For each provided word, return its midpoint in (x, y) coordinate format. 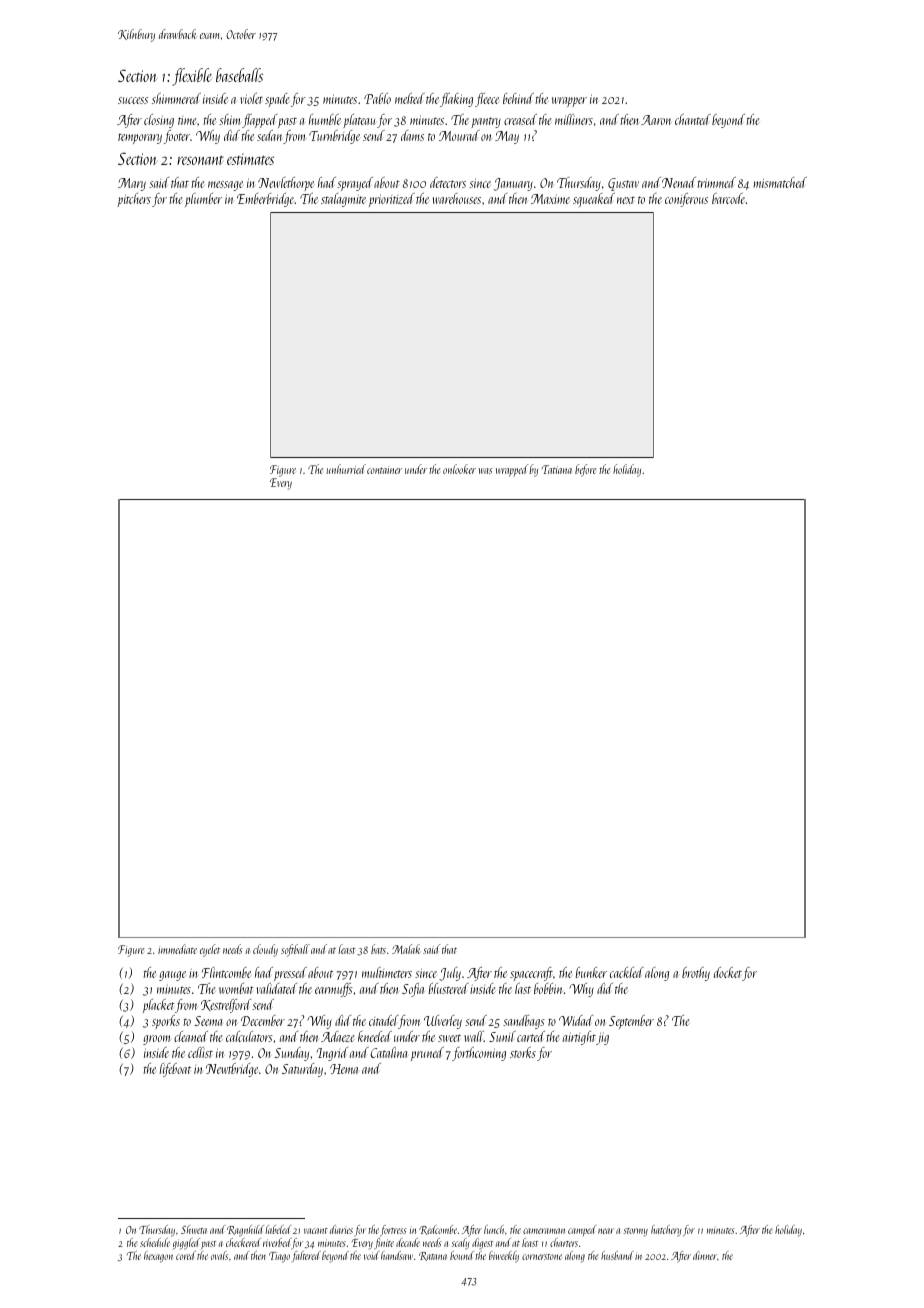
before (585, 470)
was (486, 471)
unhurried (346, 469)
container (384, 470)
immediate (177, 949)
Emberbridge (266, 200)
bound (462, 1255)
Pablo (377, 98)
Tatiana (557, 469)
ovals (219, 1255)
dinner (705, 1255)
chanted (693, 119)
